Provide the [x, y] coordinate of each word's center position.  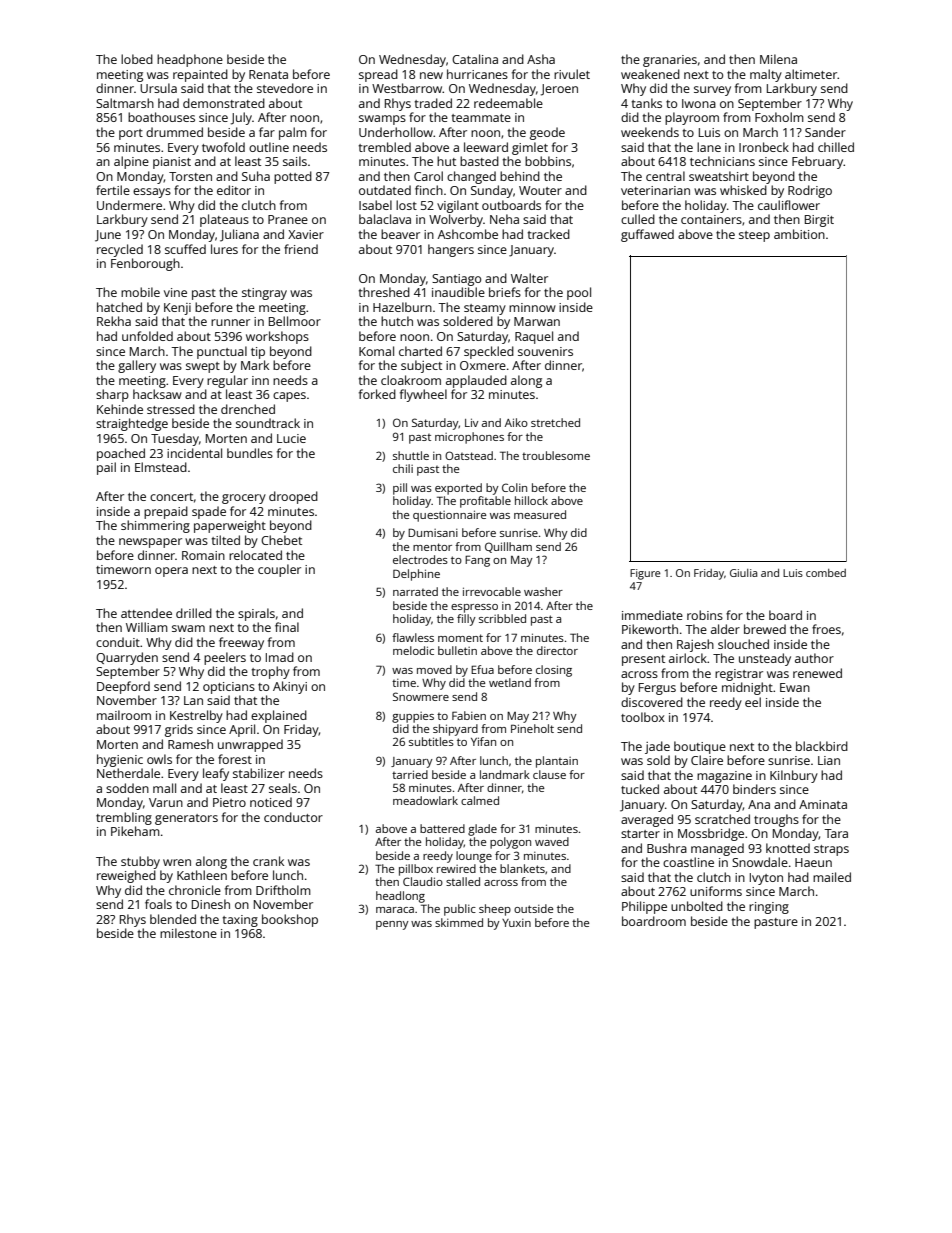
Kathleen [202, 875]
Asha [541, 59]
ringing [769, 908]
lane [709, 147]
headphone [190, 60]
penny [392, 925]
